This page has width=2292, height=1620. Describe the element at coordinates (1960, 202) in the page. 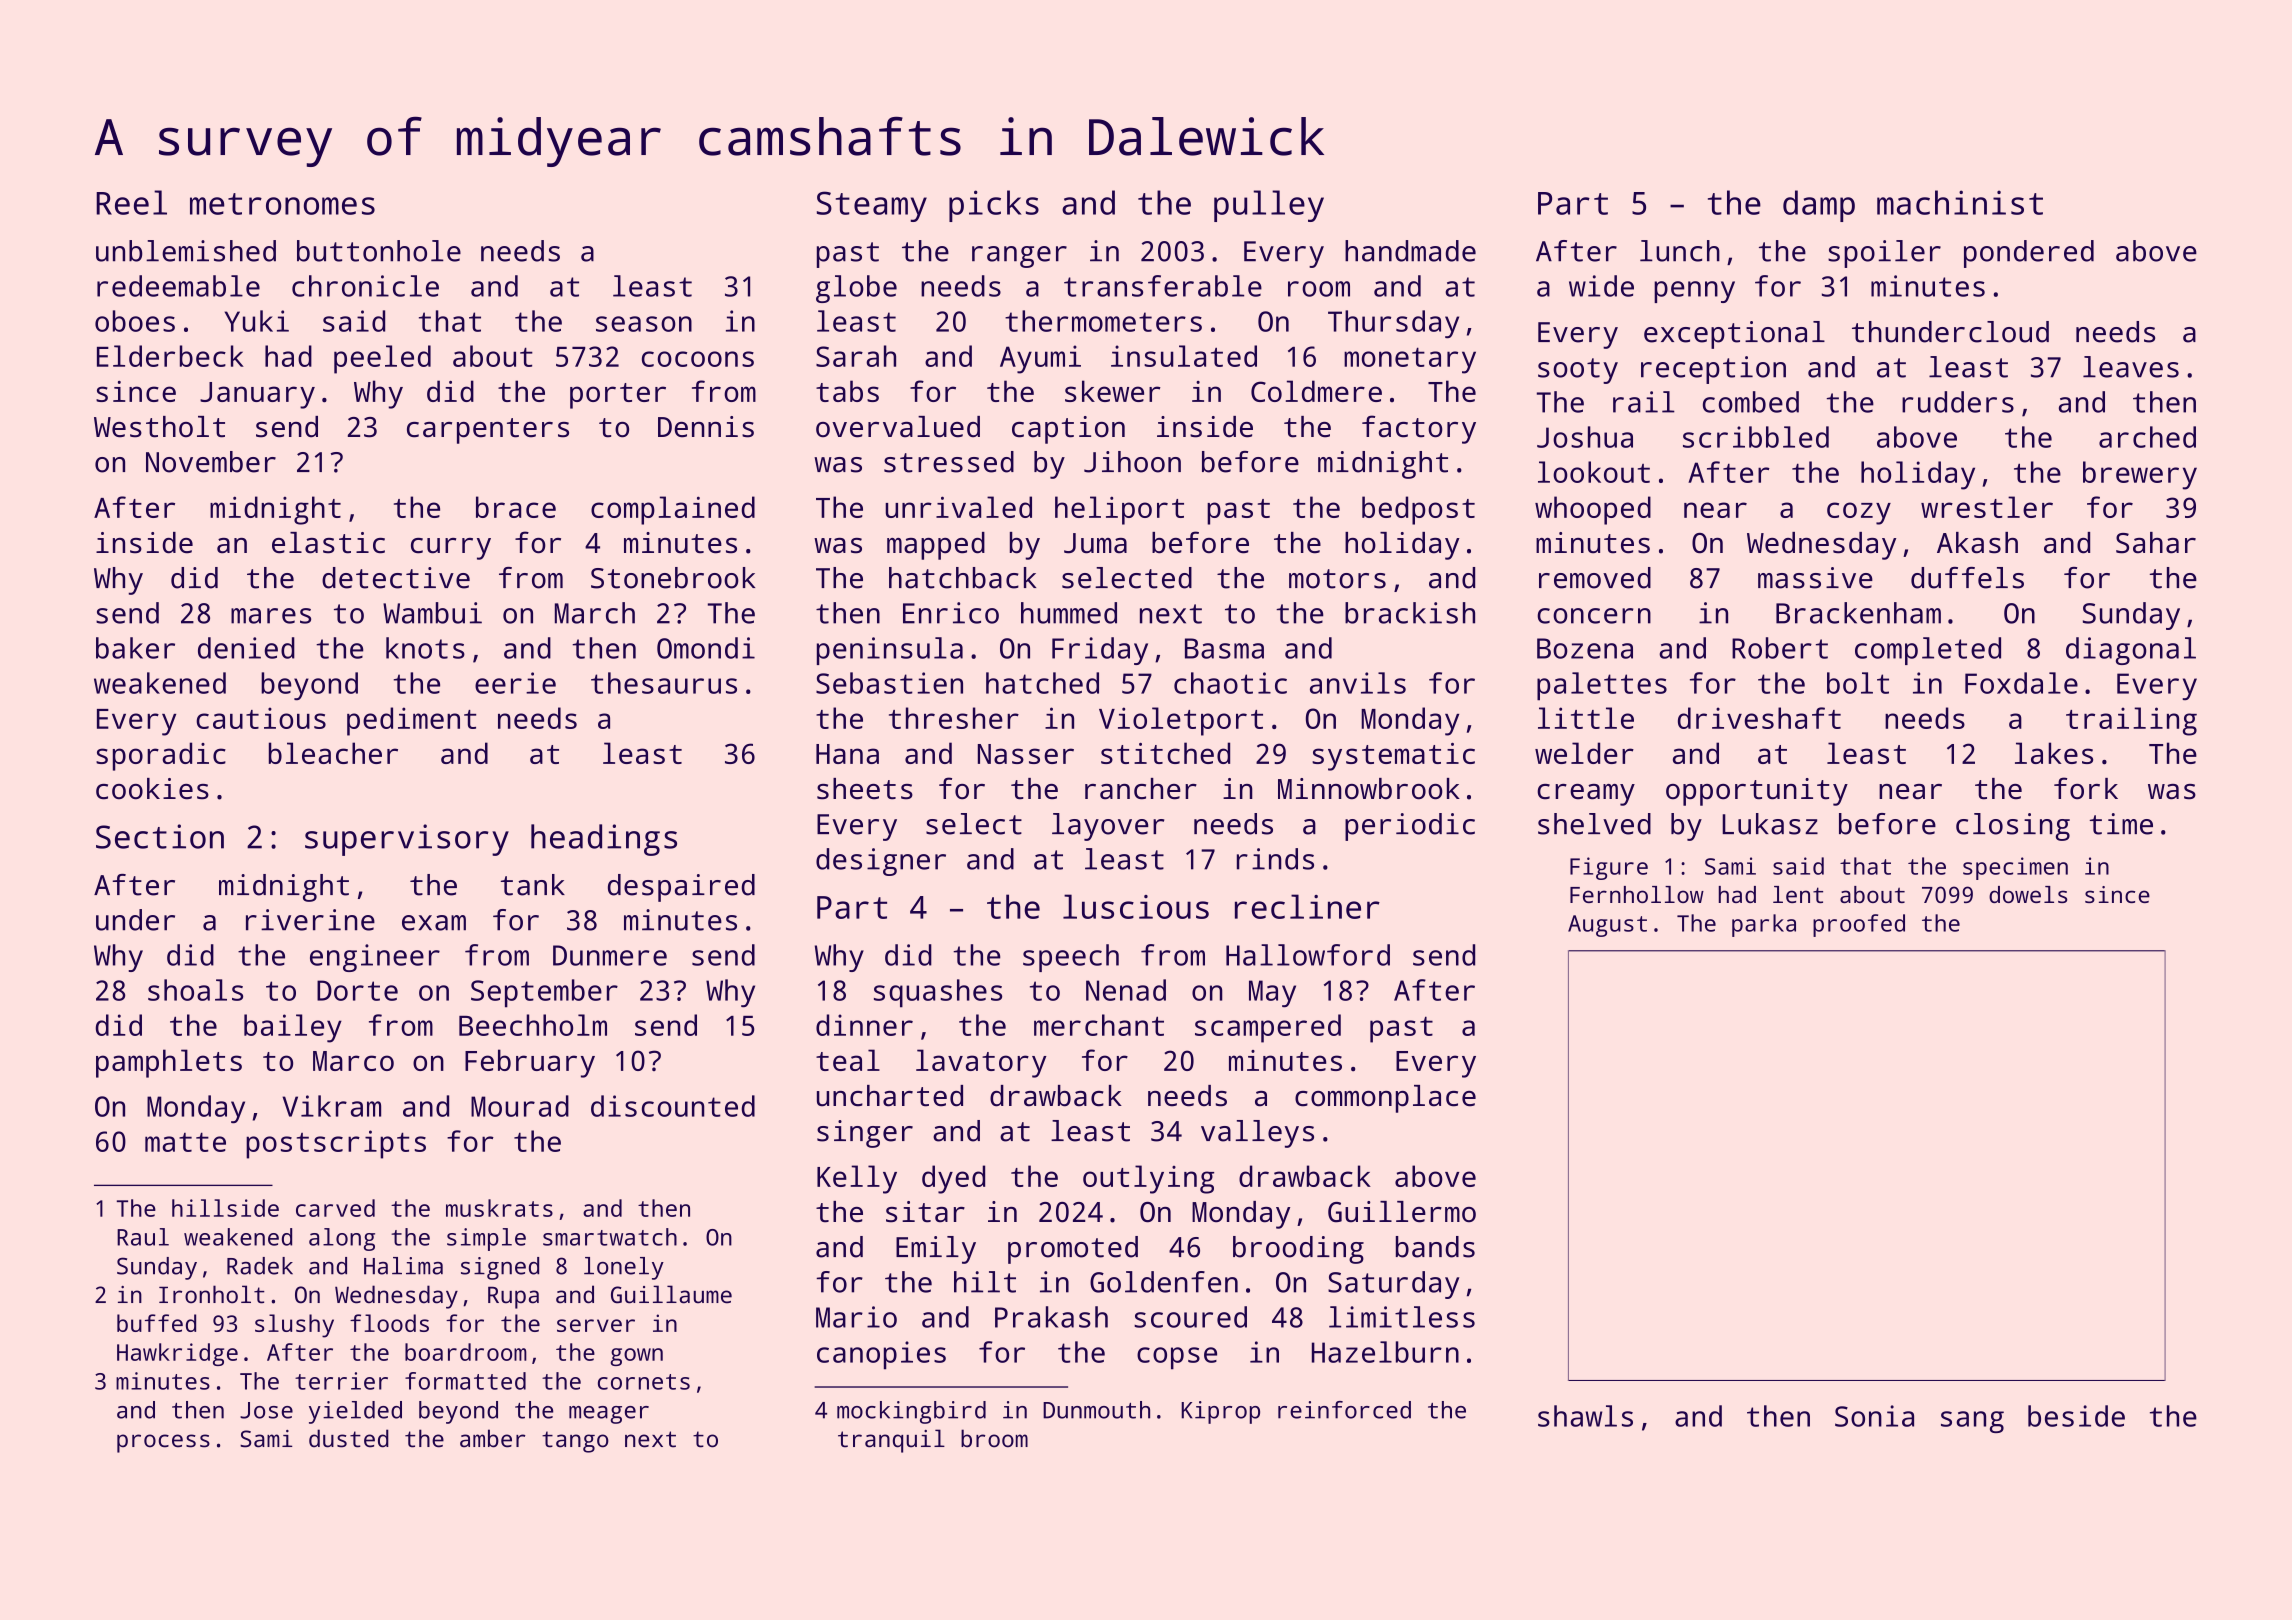

I see `machinist` at that location.
